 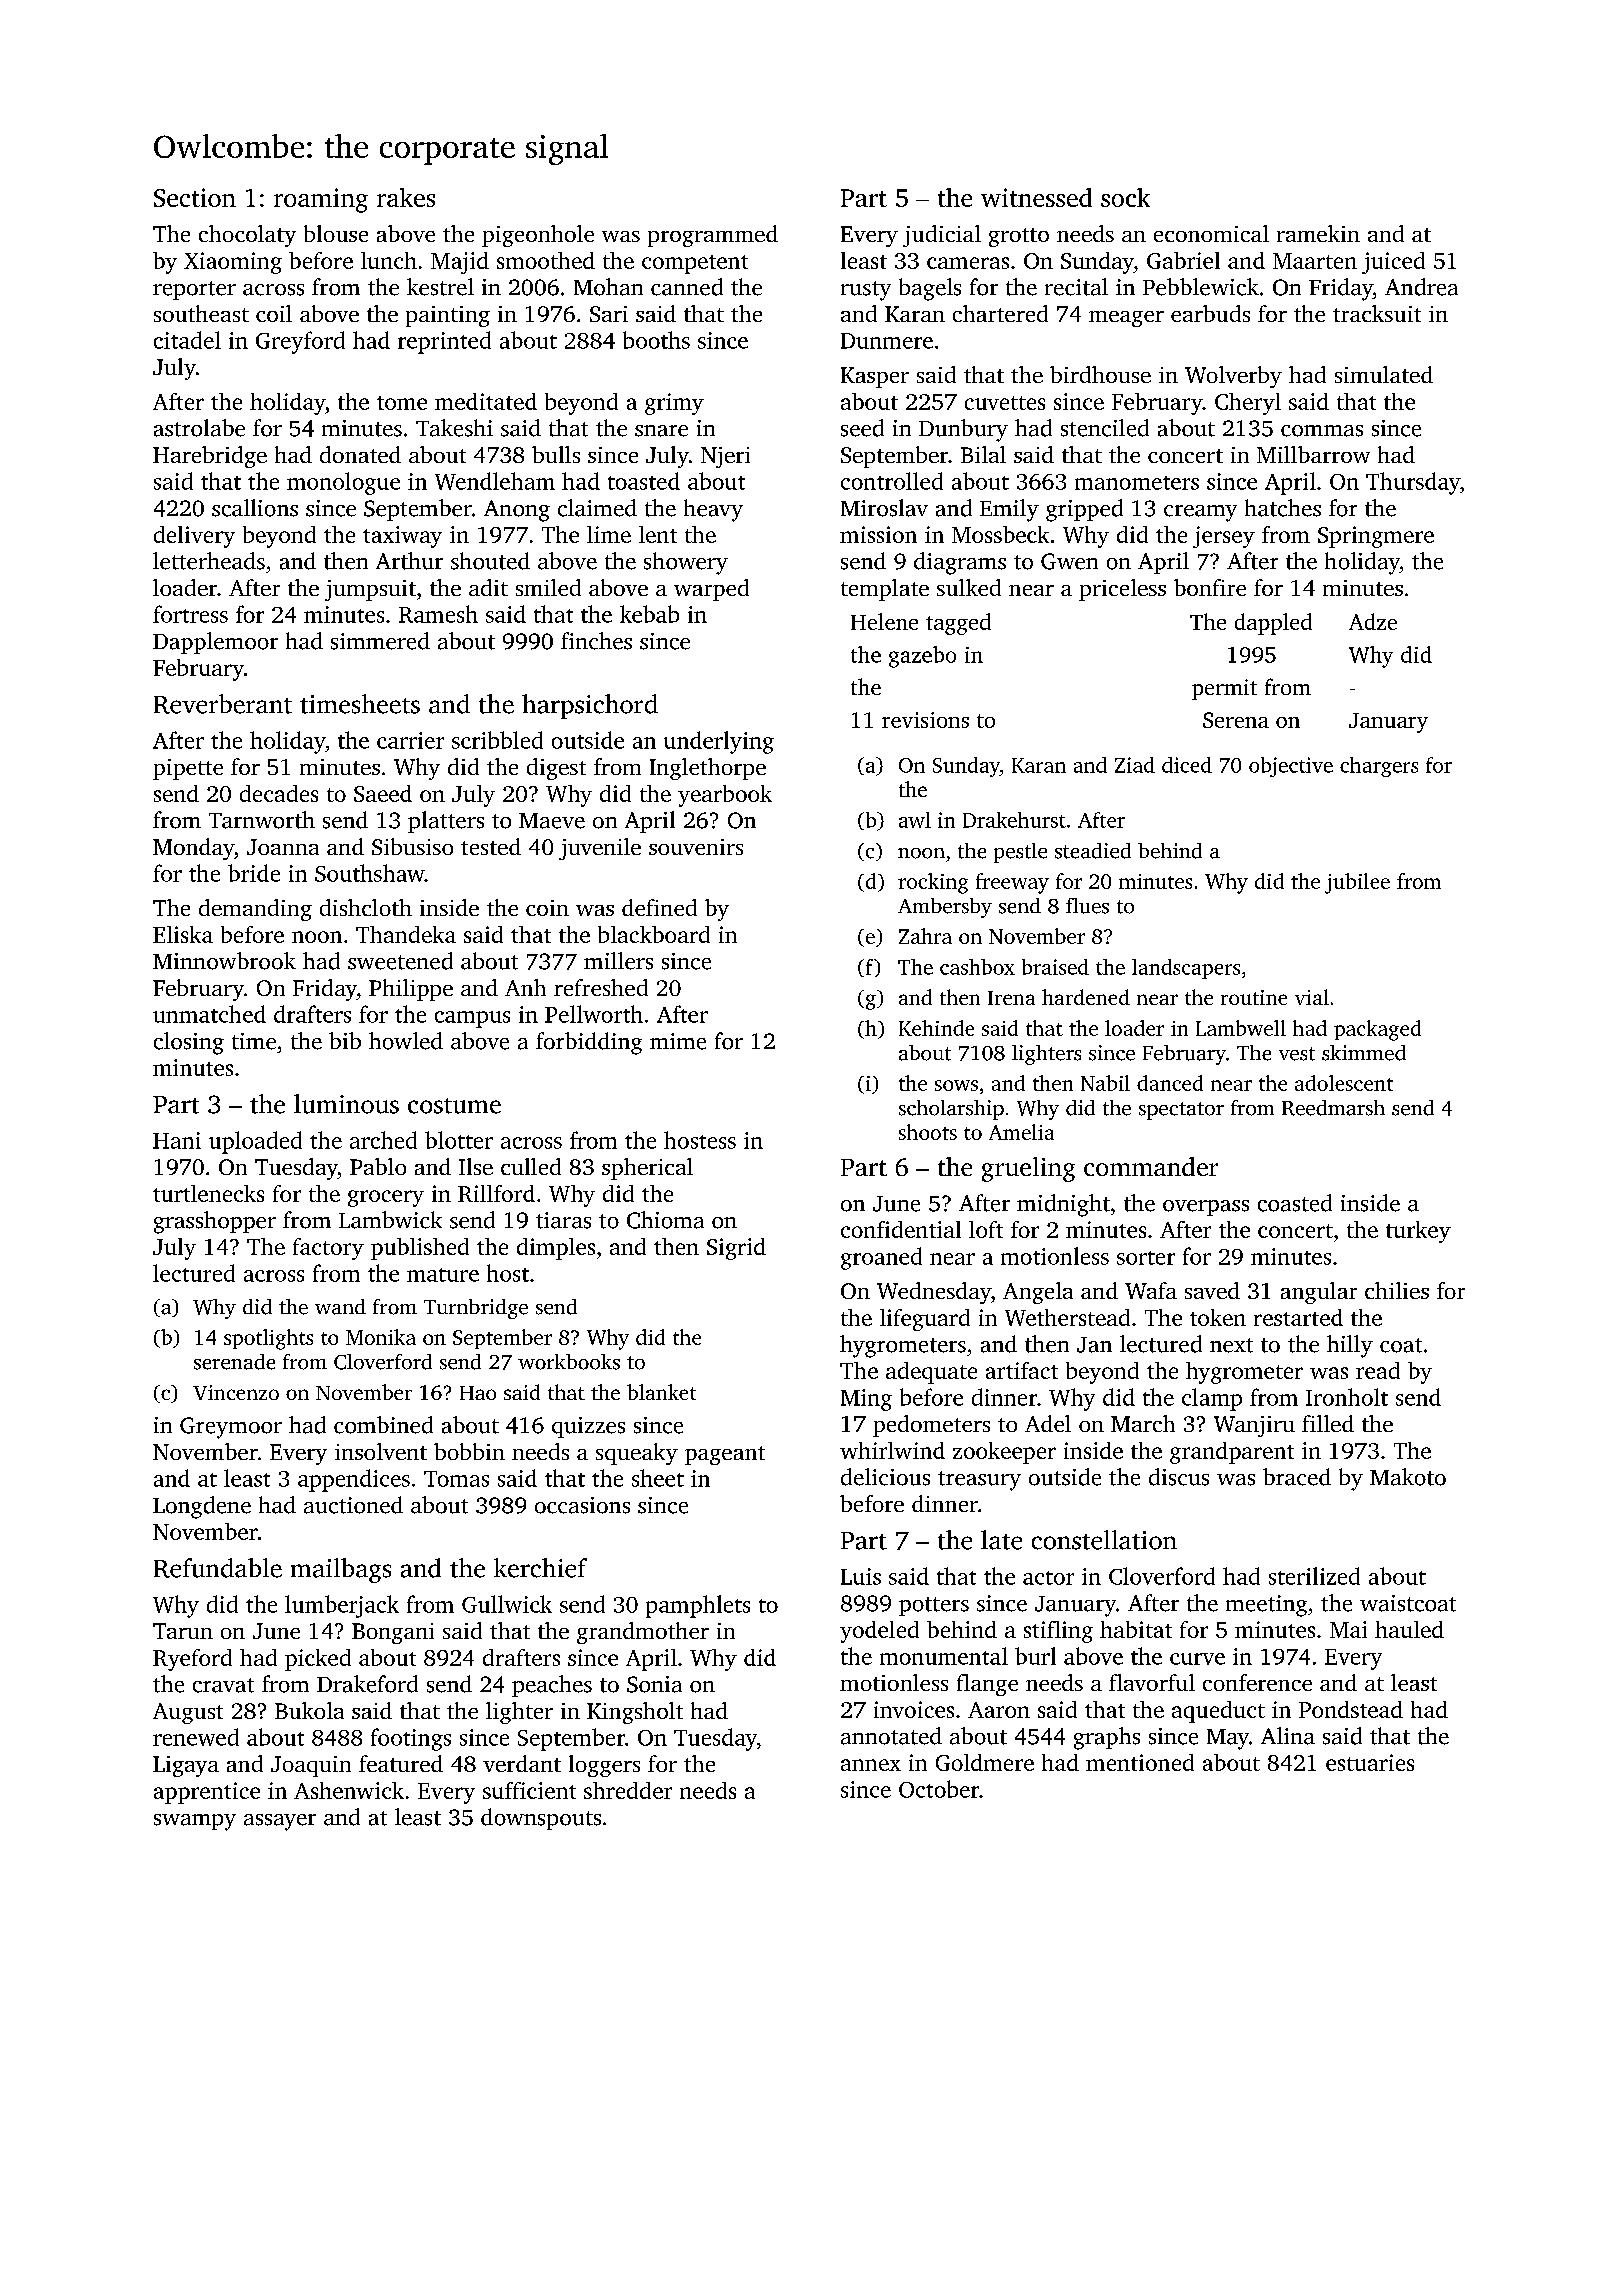 What do you see at coordinates (393, 1633) in the document?
I see `Bongani` at bounding box center [393, 1633].
